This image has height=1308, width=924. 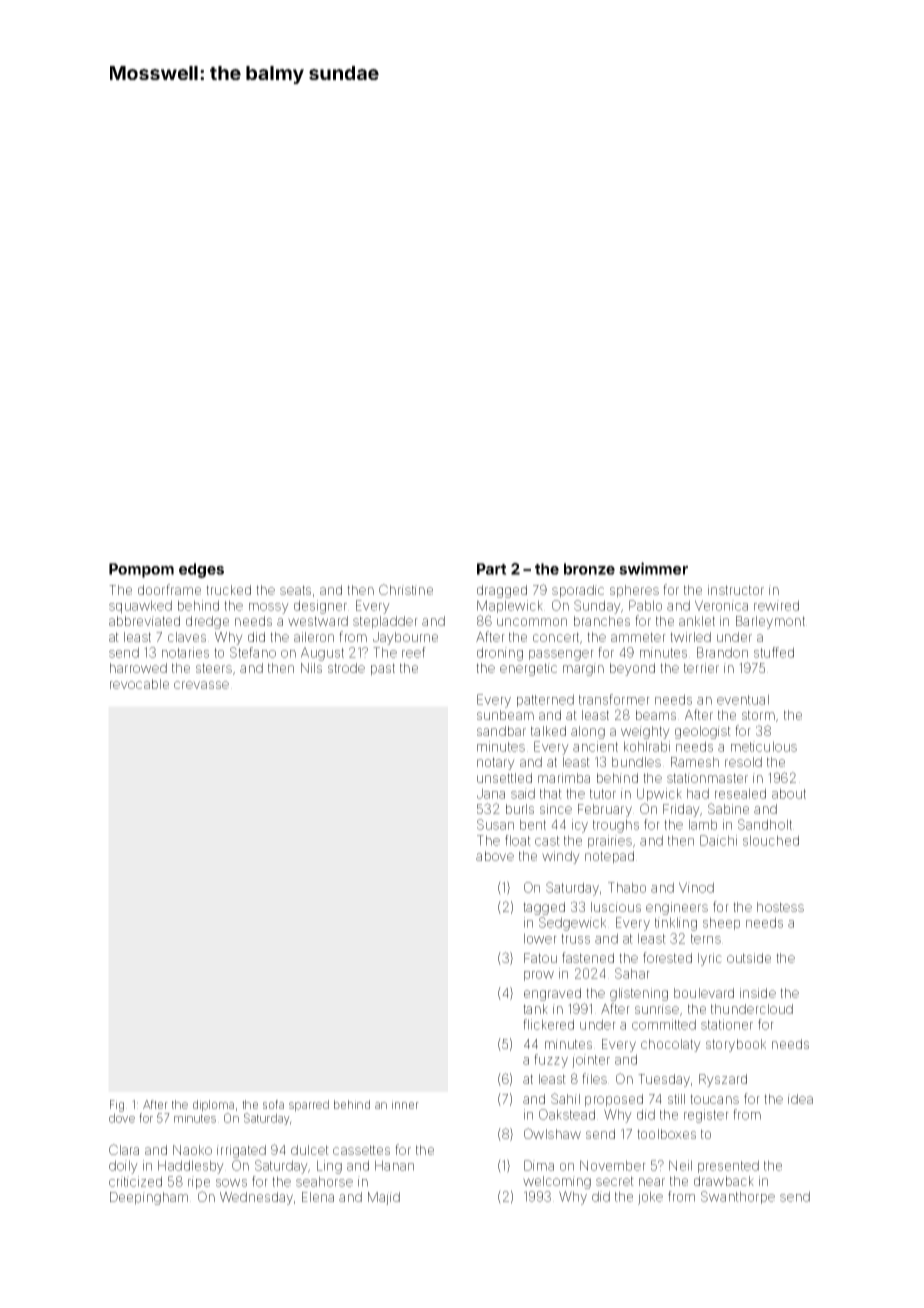 I want to click on terrier, so click(x=701, y=668).
